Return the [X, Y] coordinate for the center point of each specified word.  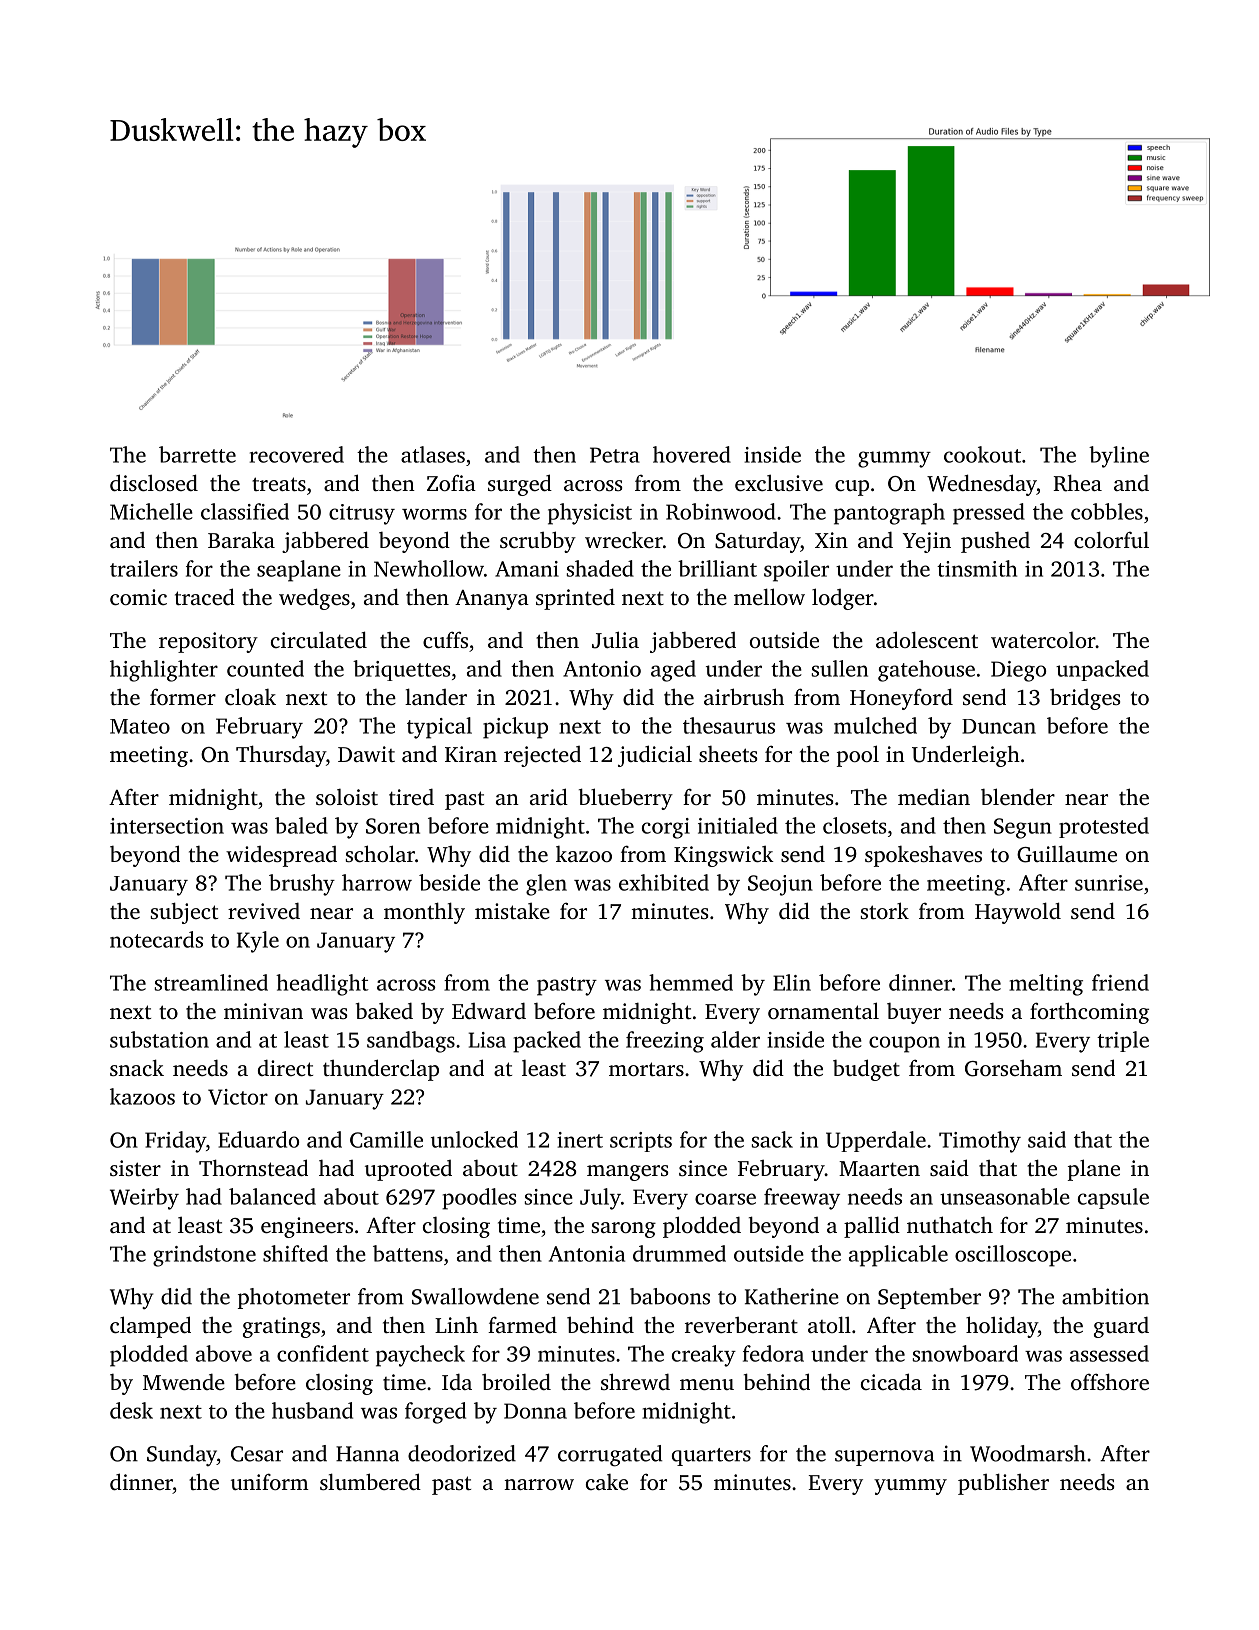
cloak [250, 696]
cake [607, 1482]
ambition [1105, 1296]
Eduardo [258, 1139]
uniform [270, 1481]
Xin [831, 540]
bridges [1085, 699]
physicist [590, 514]
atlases [433, 454]
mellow [769, 596]
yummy [910, 1487]
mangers [627, 1173]
